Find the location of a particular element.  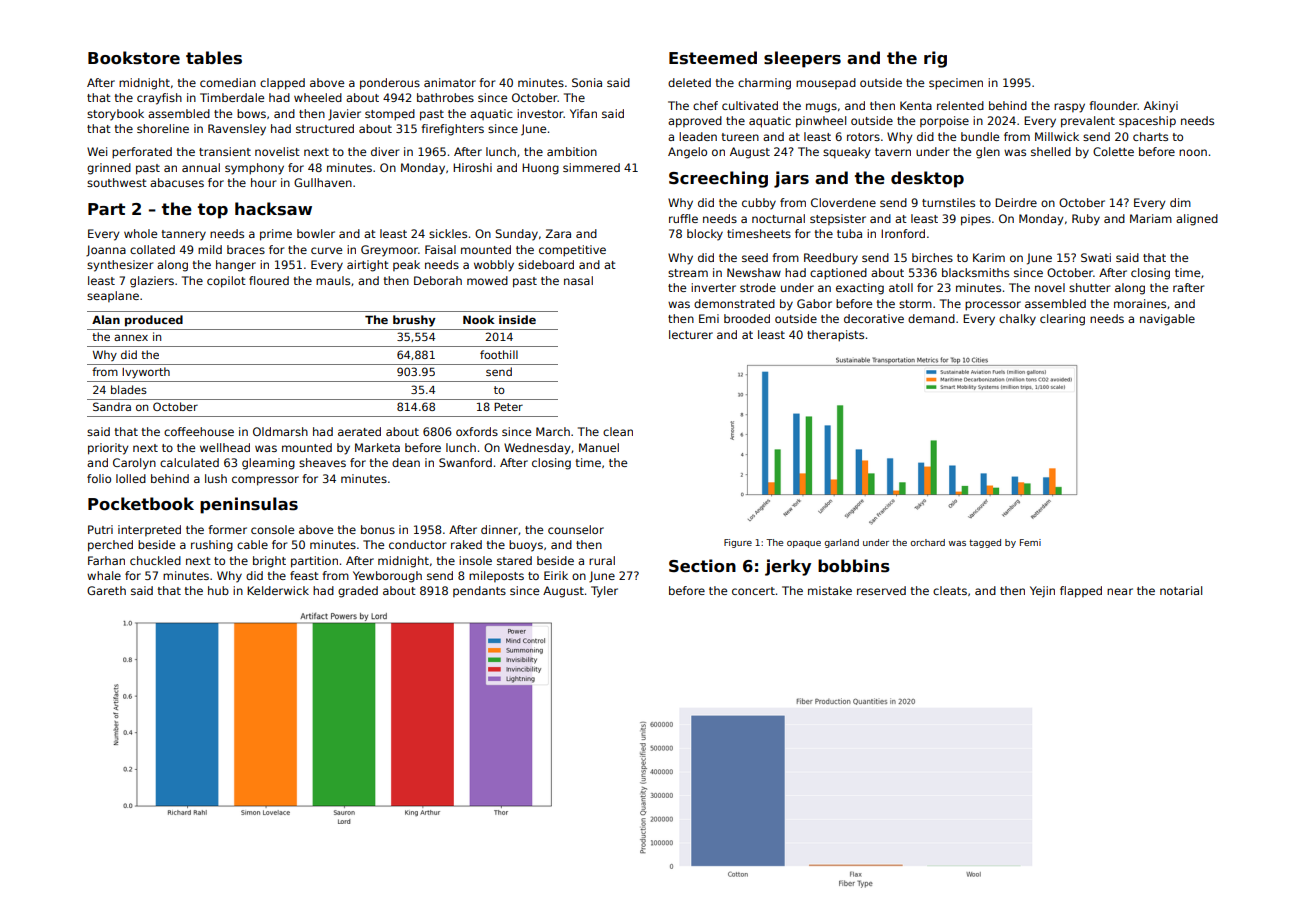

navigable is located at coordinates (1167, 320).
